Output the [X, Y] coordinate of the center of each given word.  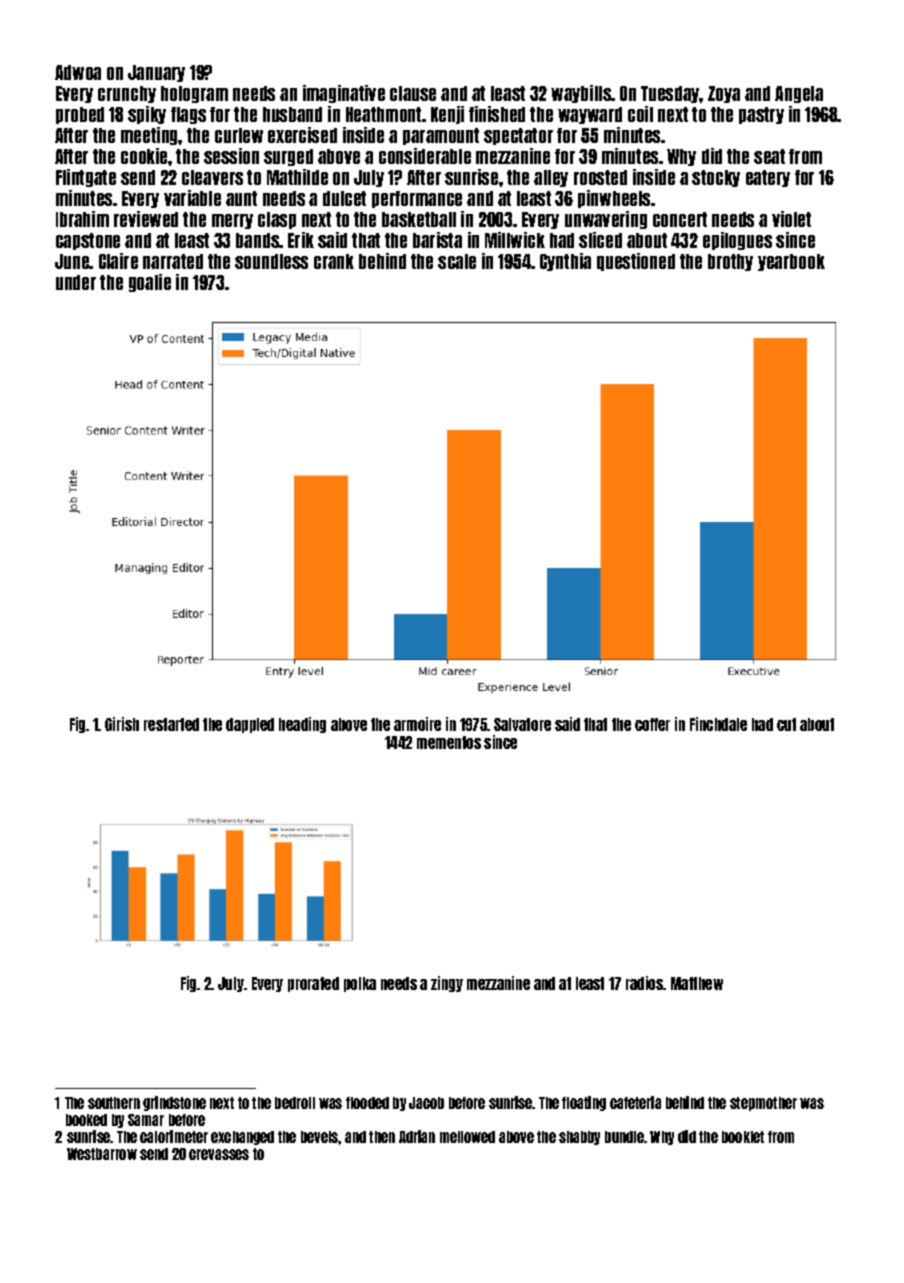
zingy [447, 984]
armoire [417, 724]
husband [292, 114]
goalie [150, 283]
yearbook [791, 262]
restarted [171, 724]
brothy [730, 262]
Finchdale [718, 724]
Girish [122, 724]
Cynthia [565, 262]
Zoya [724, 94]
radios [645, 983]
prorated [313, 984]
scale [457, 261]
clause [413, 93]
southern [114, 1103]
